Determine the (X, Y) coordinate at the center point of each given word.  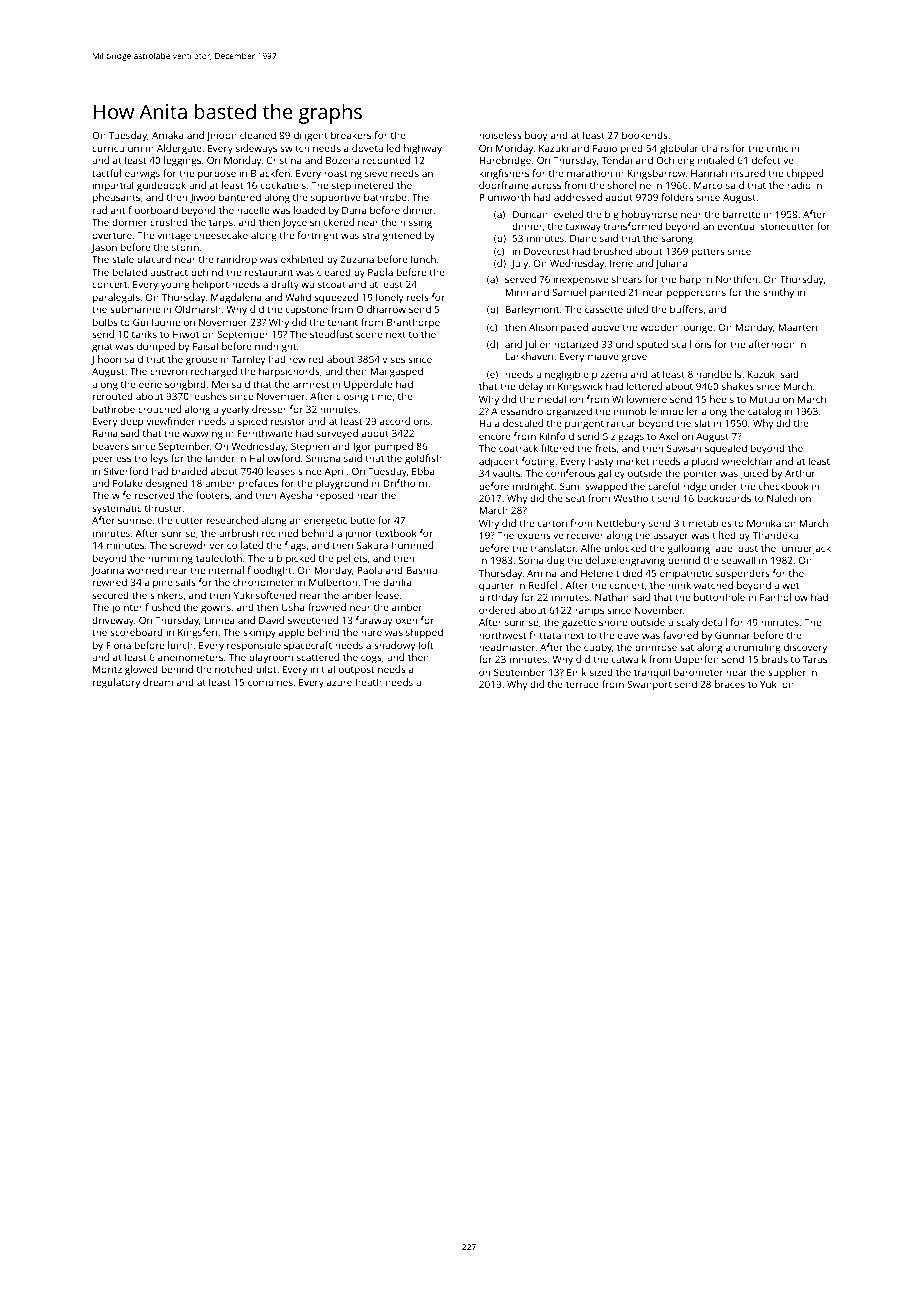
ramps (589, 612)
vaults (506, 473)
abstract (169, 272)
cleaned (258, 135)
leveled (567, 214)
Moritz (107, 669)
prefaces (258, 484)
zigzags (627, 438)
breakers (351, 135)
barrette (741, 214)
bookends (645, 135)
